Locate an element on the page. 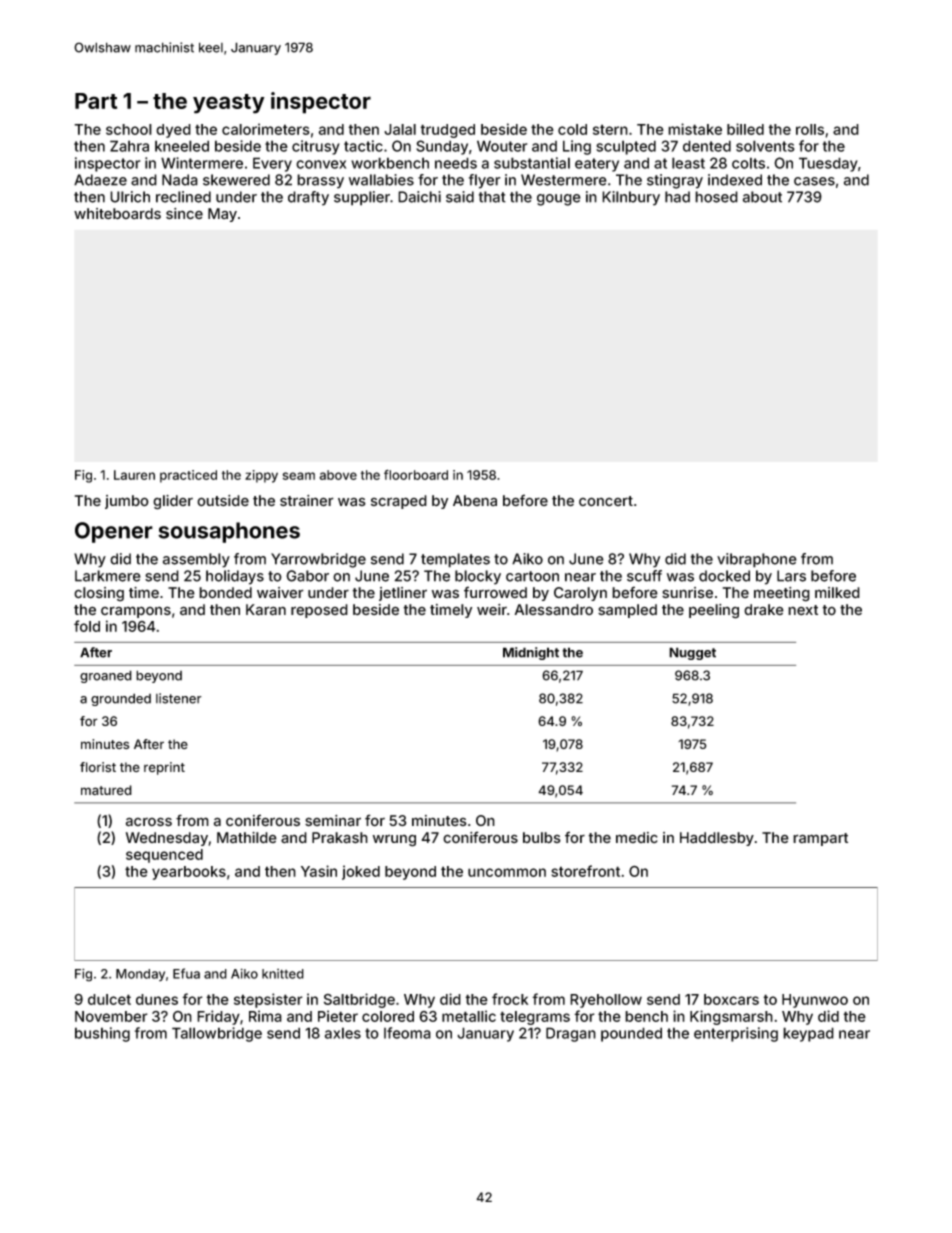 The width and height of the page is (952, 1233). school is located at coordinates (129, 129).
